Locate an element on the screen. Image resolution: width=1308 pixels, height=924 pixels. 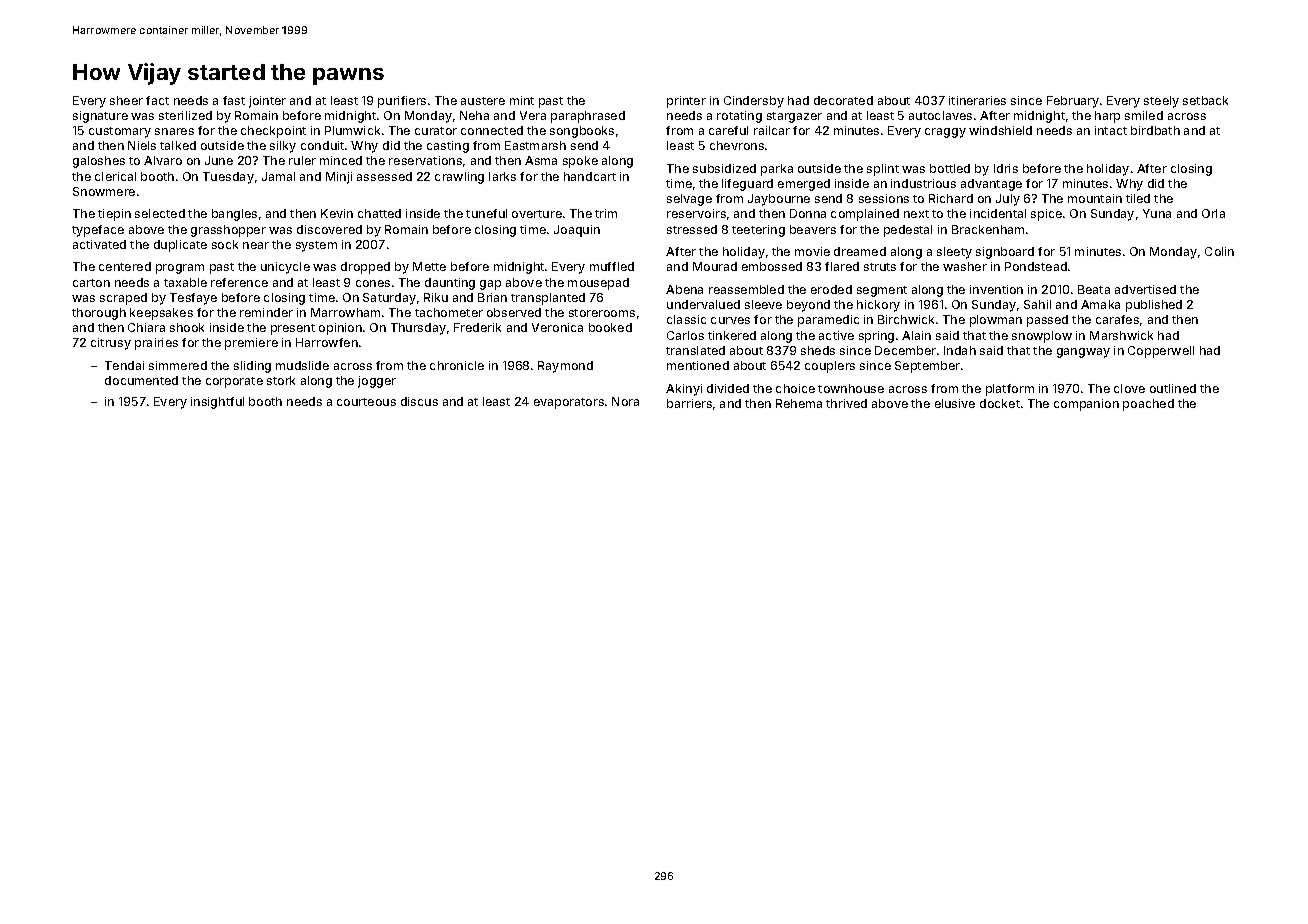
mousepad is located at coordinates (598, 284).
